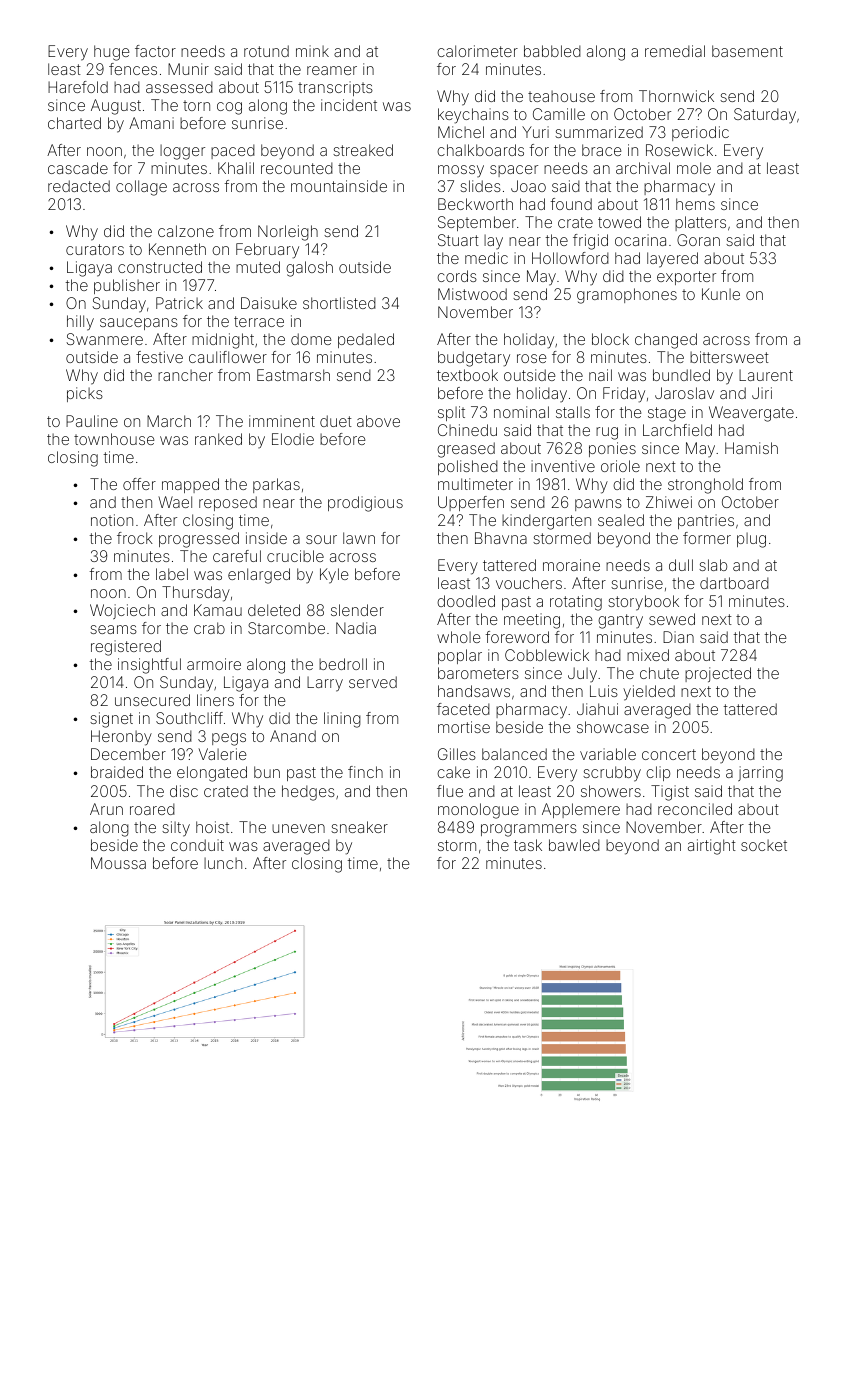 The width and height of the image is (849, 1400). What do you see at coordinates (359, 827) in the image?
I see `sneaker` at bounding box center [359, 827].
